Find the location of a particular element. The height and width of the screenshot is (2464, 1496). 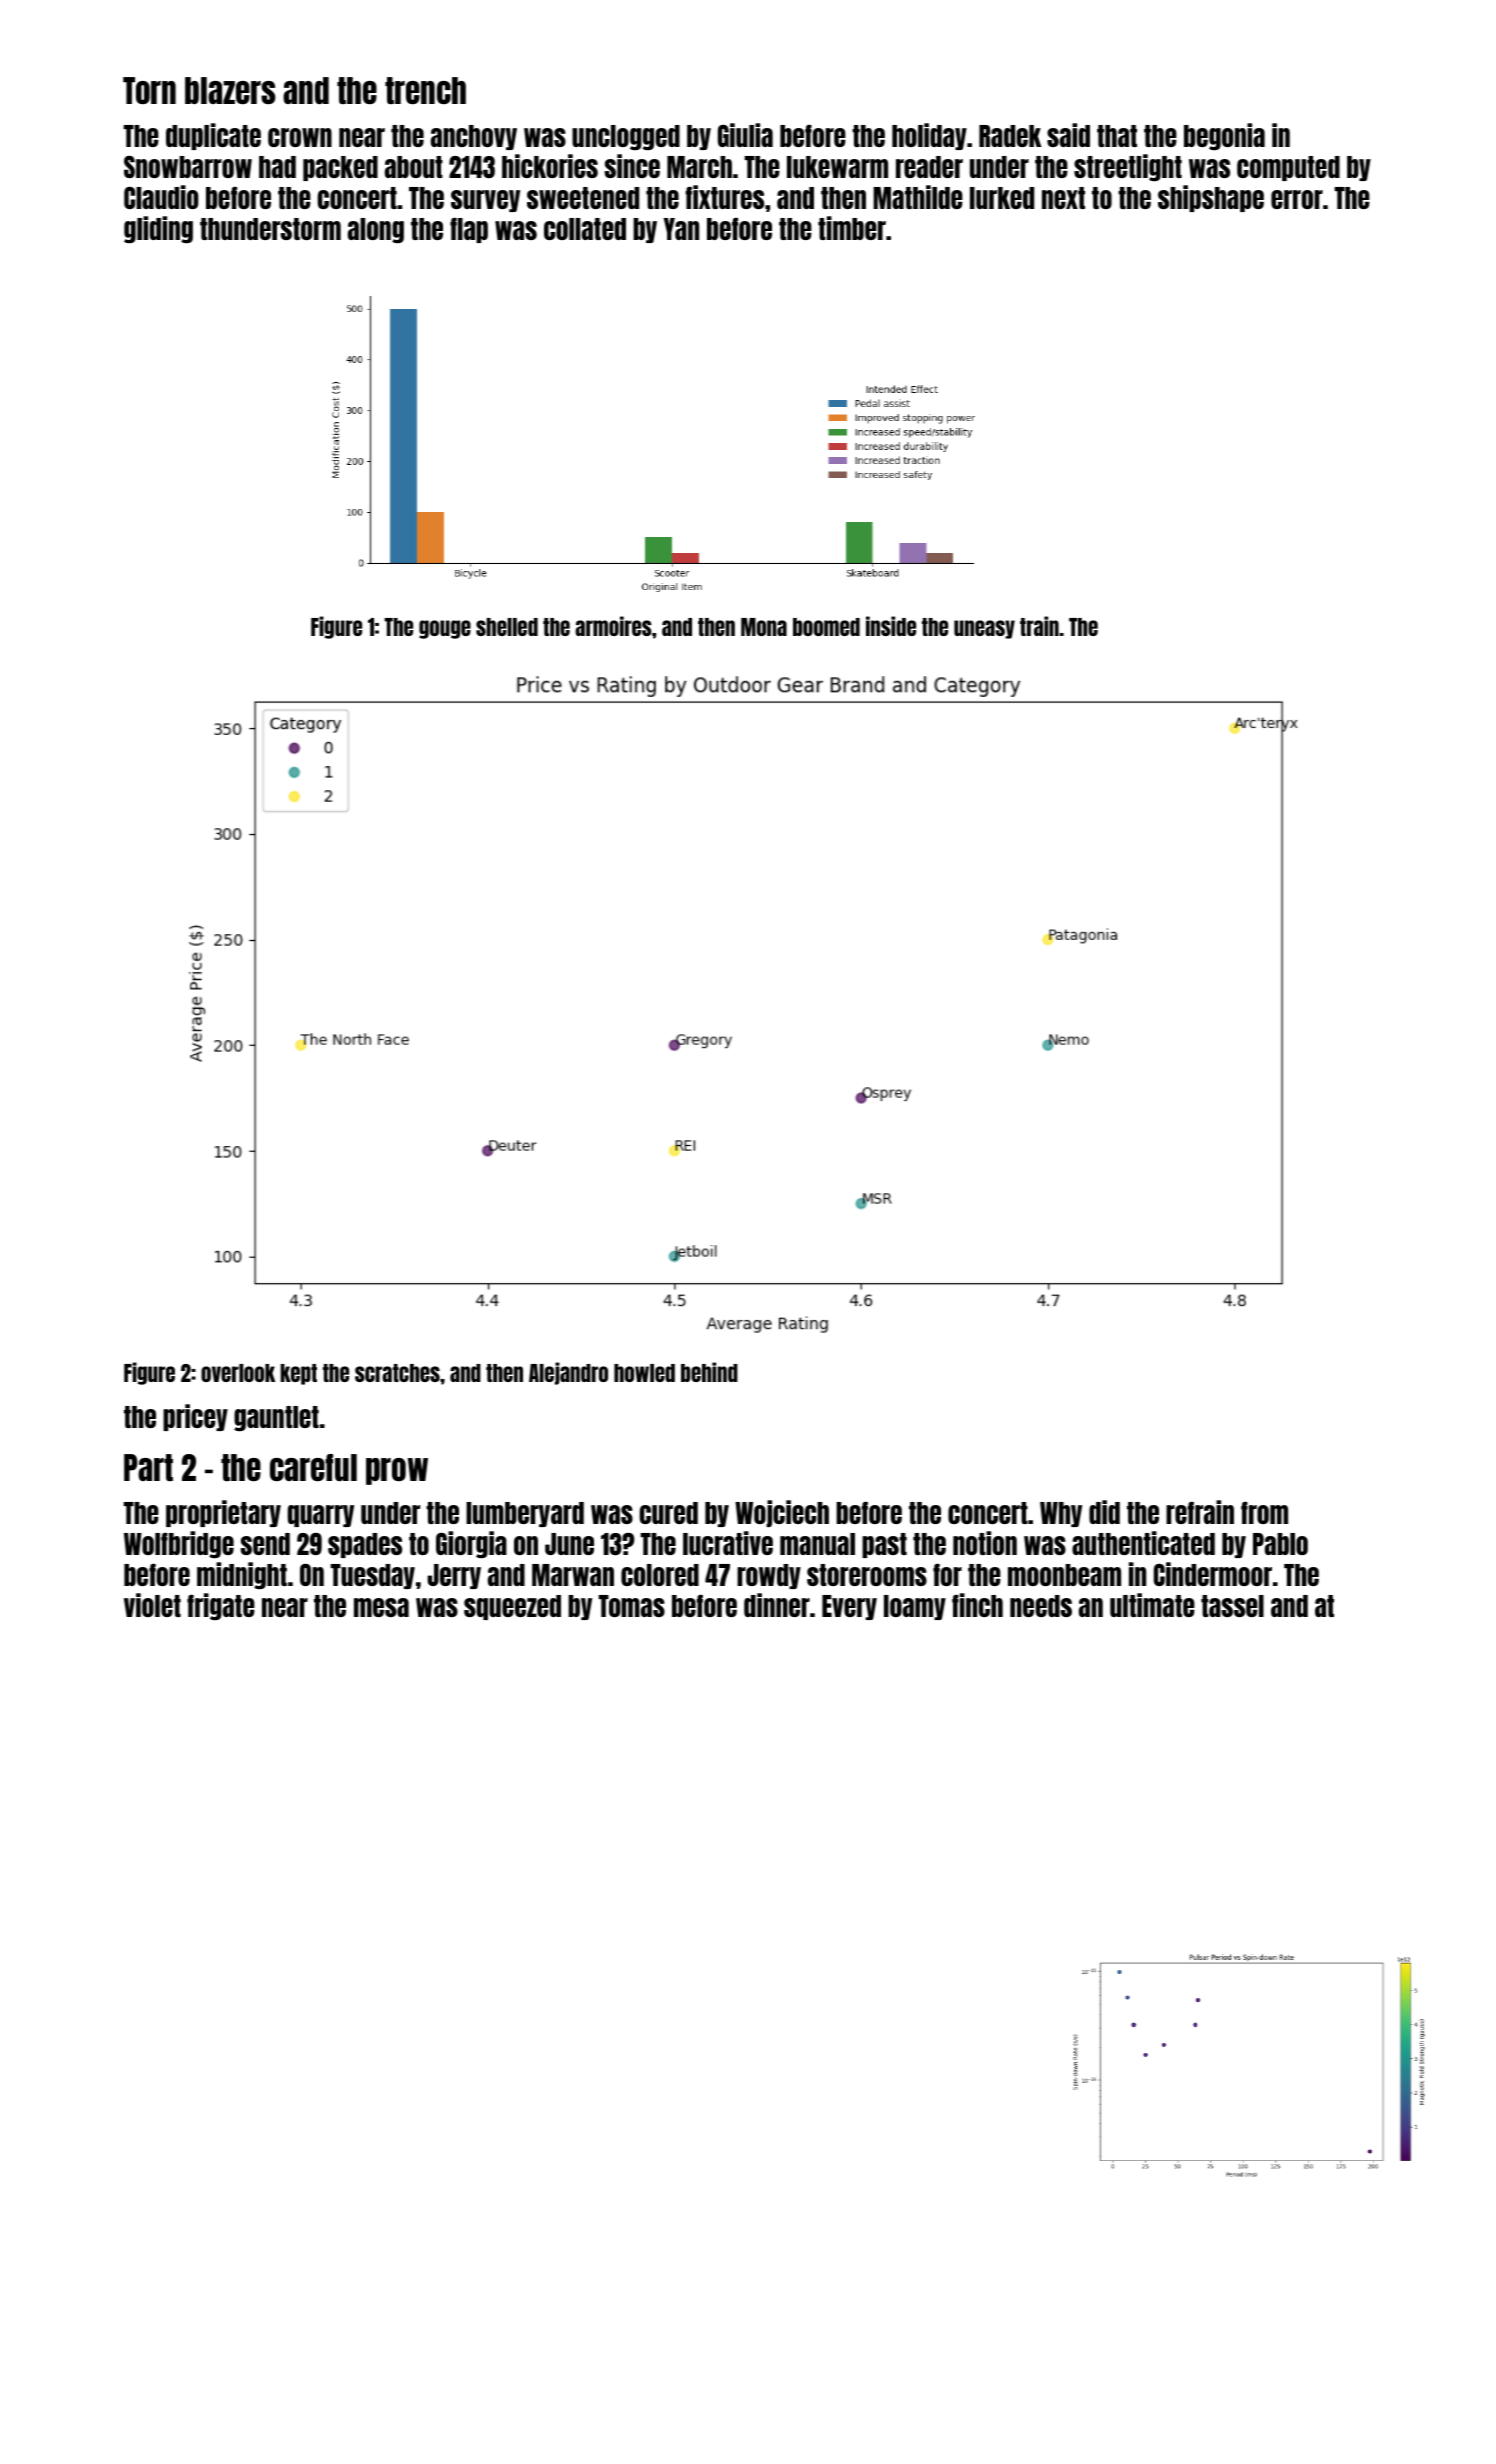

inside is located at coordinates (891, 626).
